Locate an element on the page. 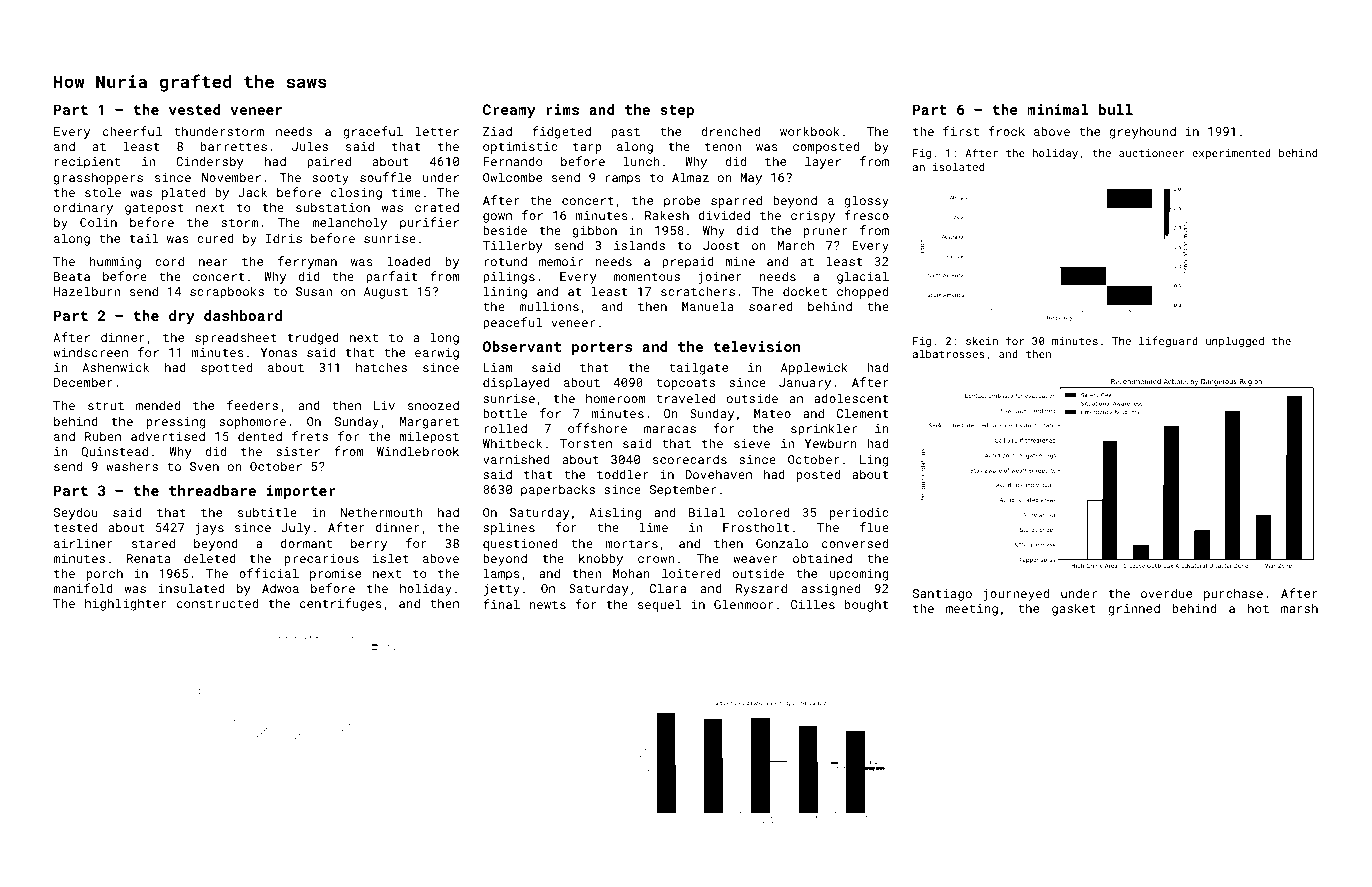  meeting is located at coordinates (972, 610).
